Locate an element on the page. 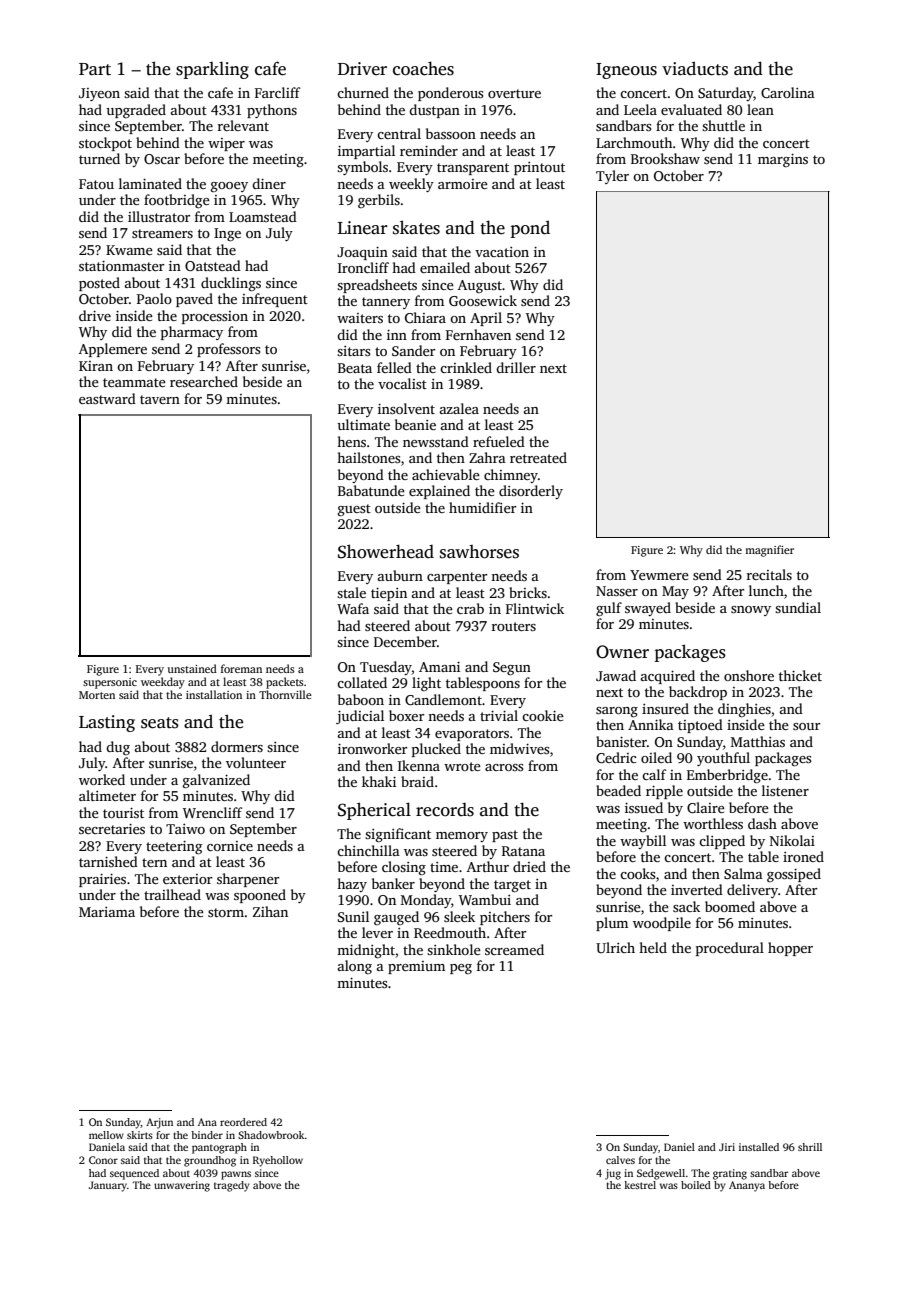 Image resolution: width=908 pixels, height=1316 pixels. tavern is located at coordinates (160, 399).
